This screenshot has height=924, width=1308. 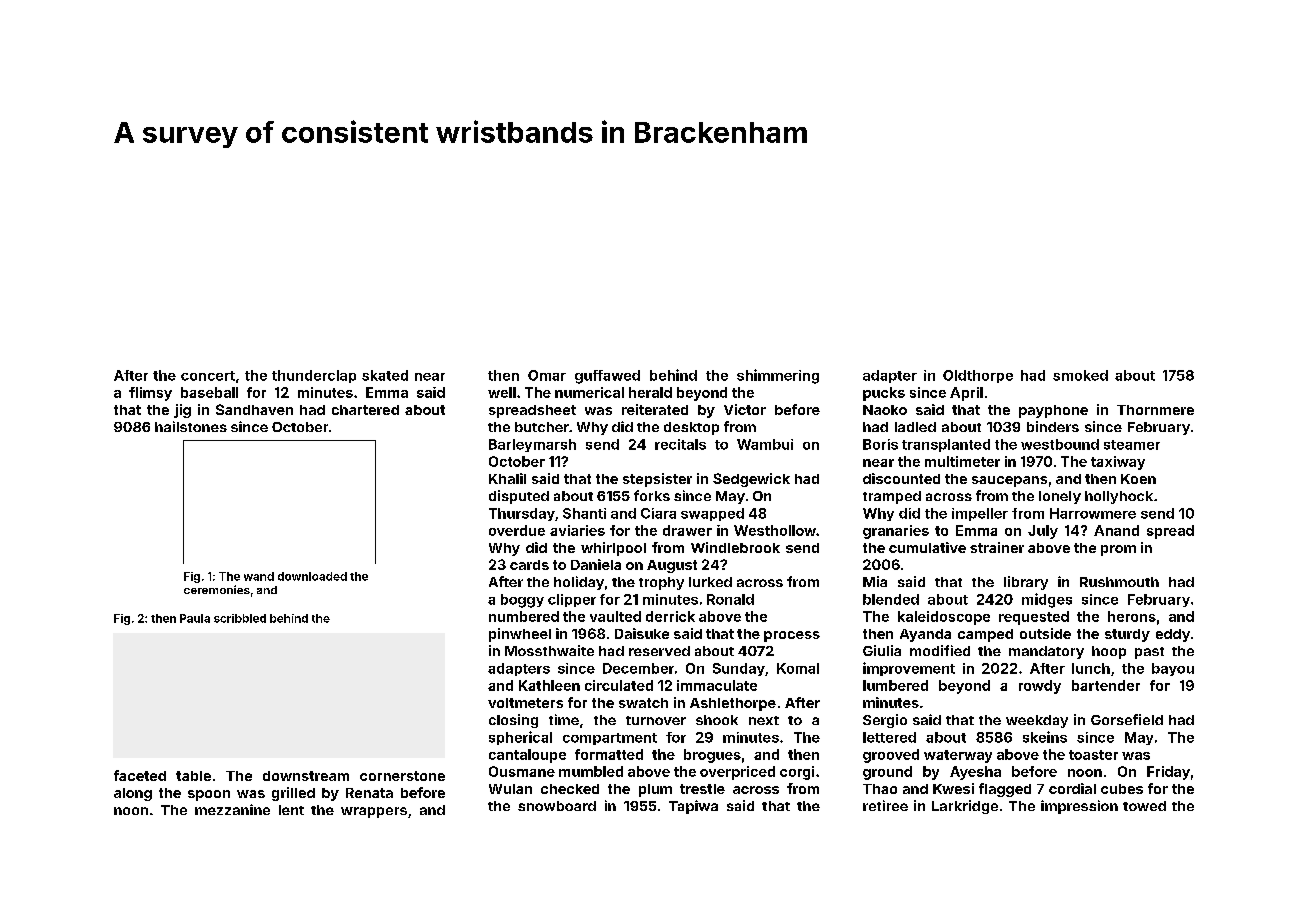 What do you see at coordinates (775, 530) in the screenshot?
I see `Westhollow` at bounding box center [775, 530].
